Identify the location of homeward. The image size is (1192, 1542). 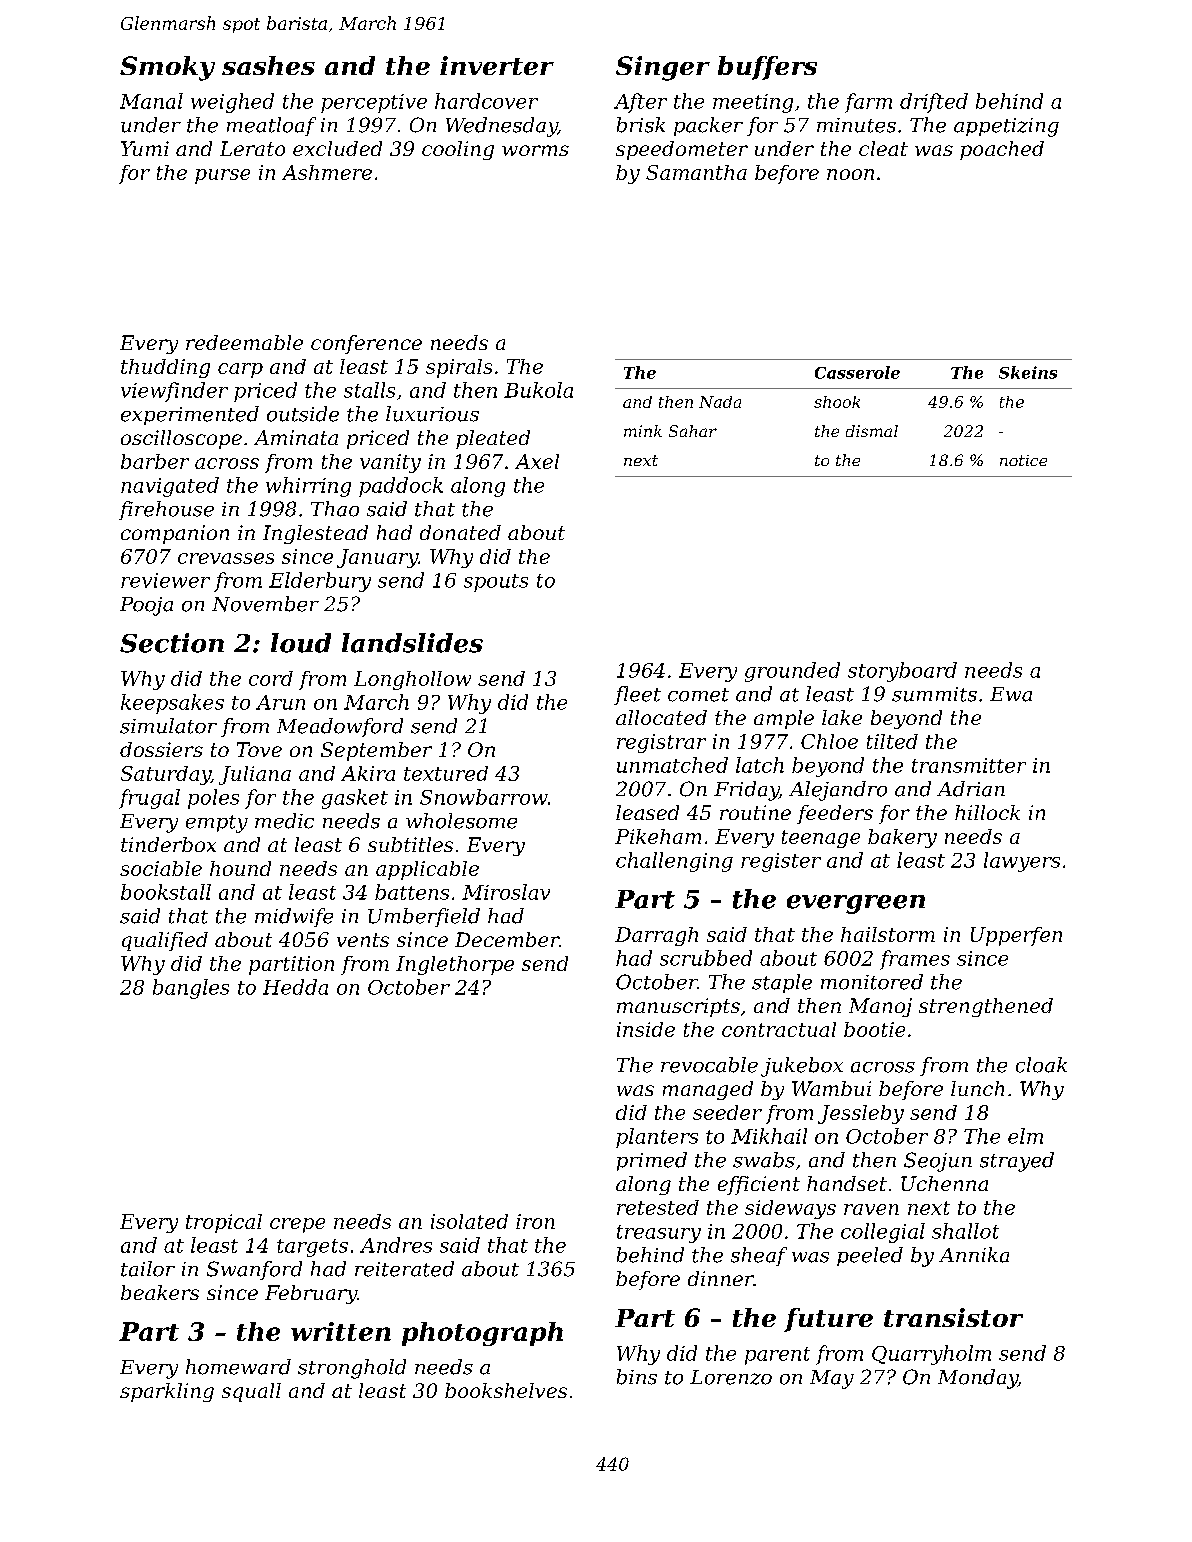
(238, 1367).
